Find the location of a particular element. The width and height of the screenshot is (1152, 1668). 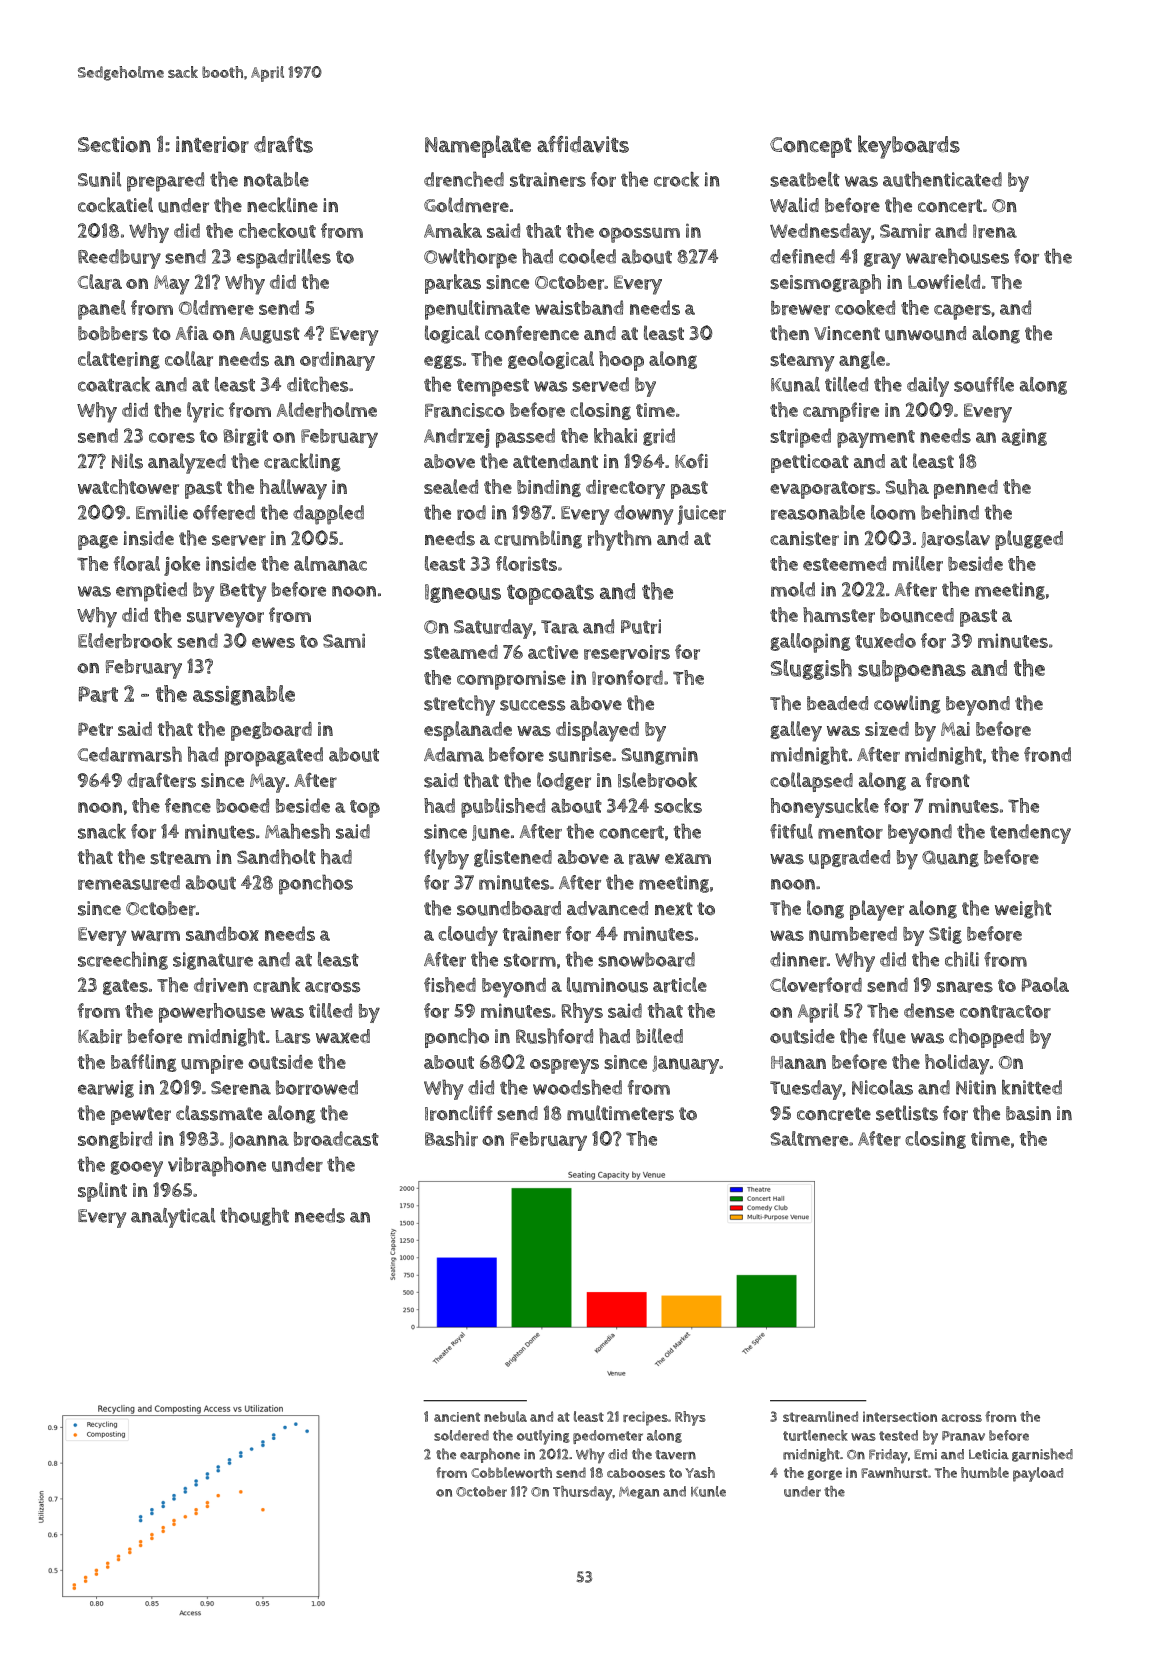

screeching is located at coordinates (123, 960).
